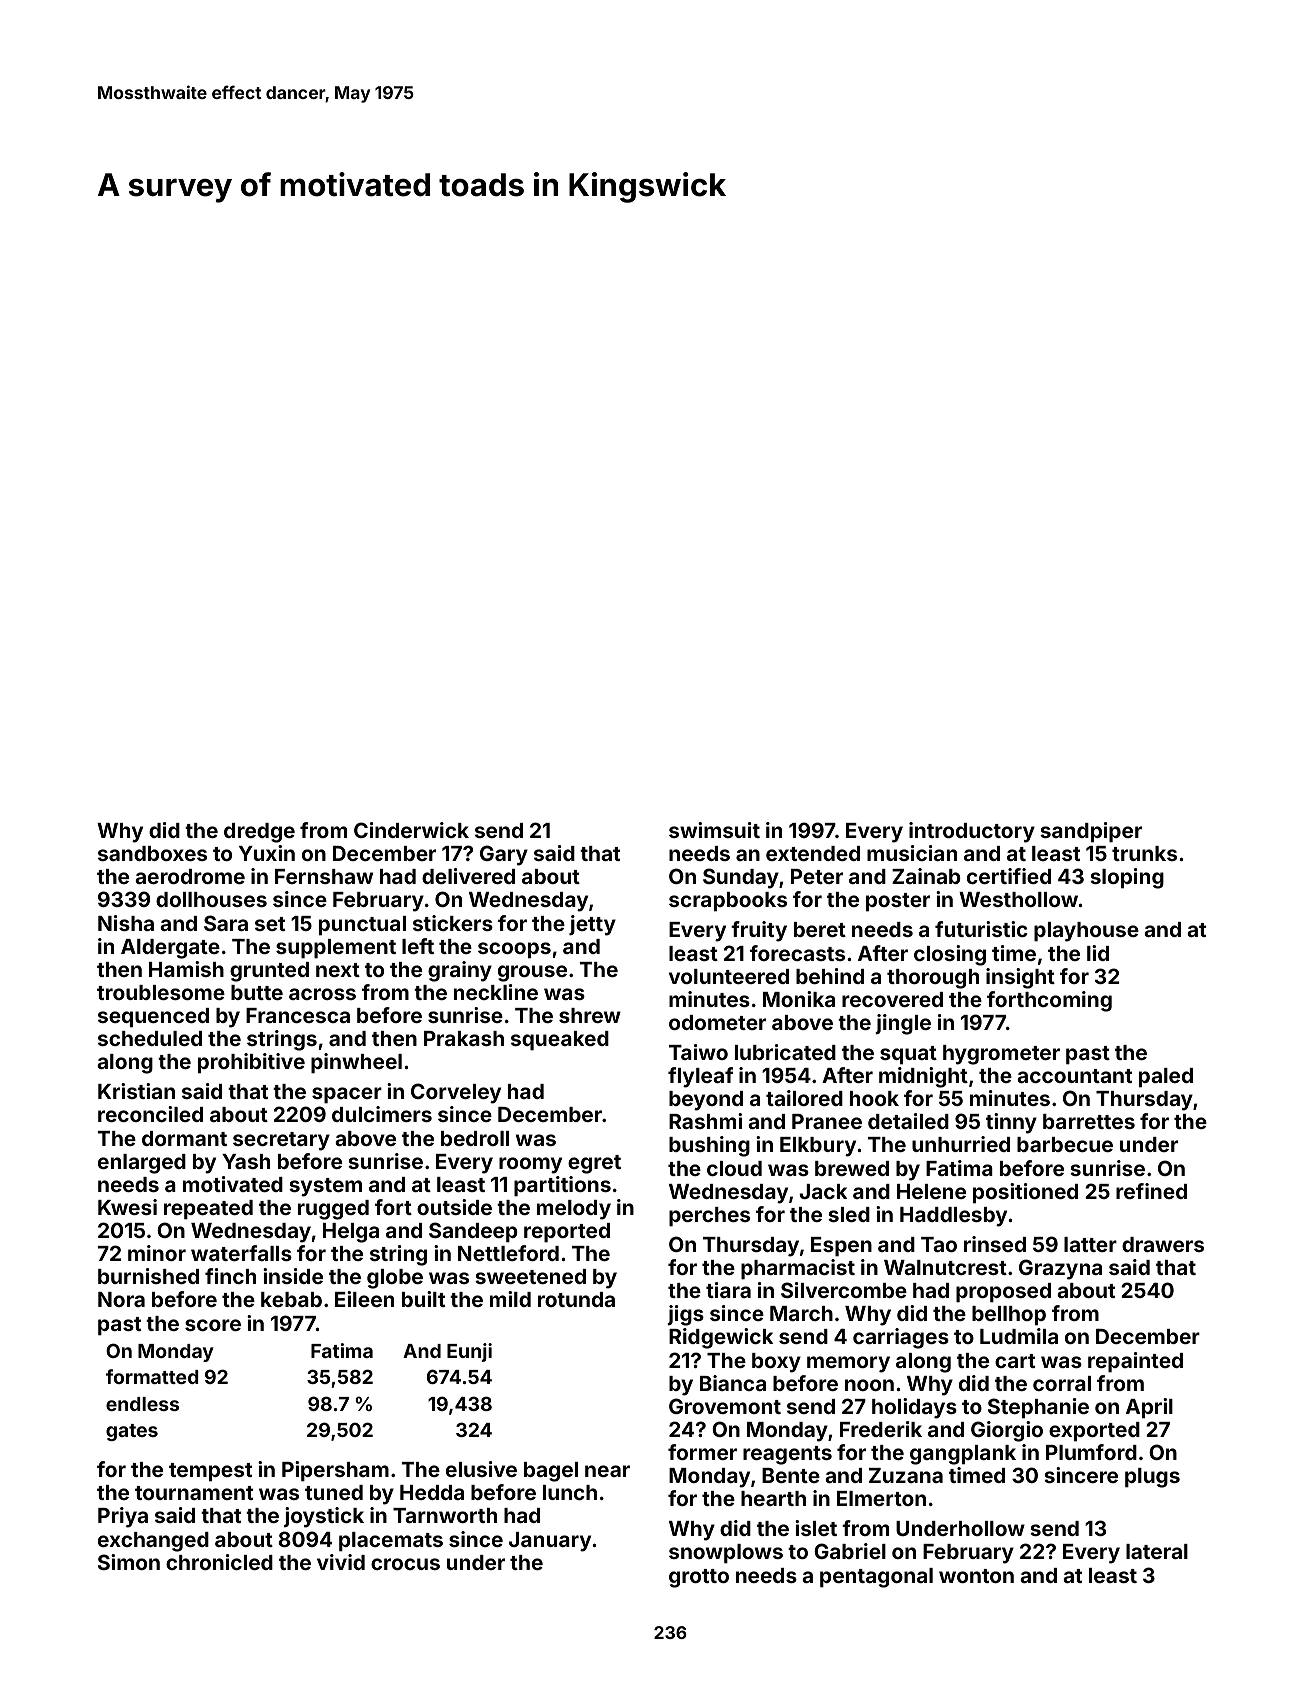 Image resolution: width=1307 pixels, height=1692 pixels. What do you see at coordinates (592, 925) in the page?
I see `jetty` at bounding box center [592, 925].
